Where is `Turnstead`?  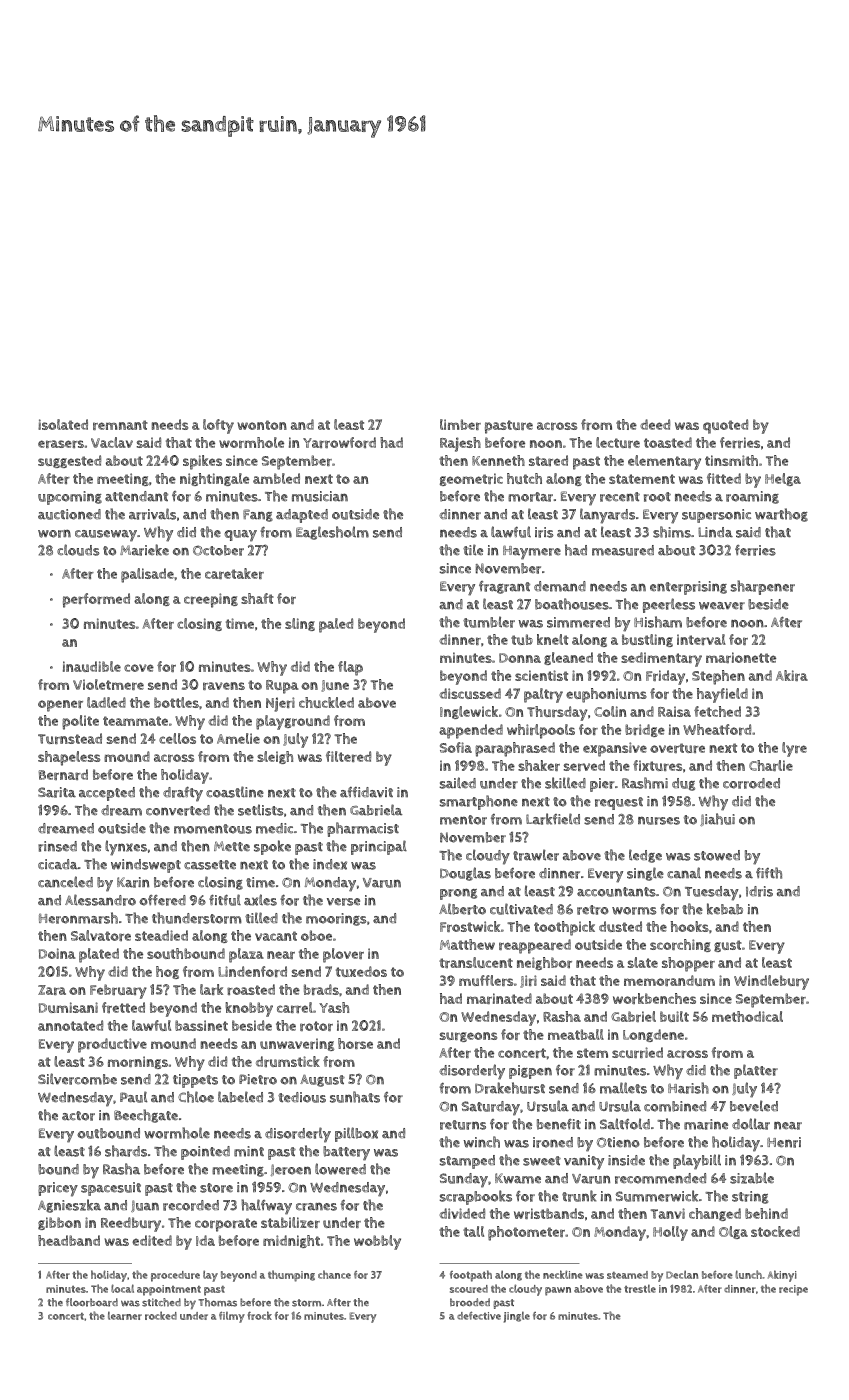 Turnstead is located at coordinates (70, 738).
